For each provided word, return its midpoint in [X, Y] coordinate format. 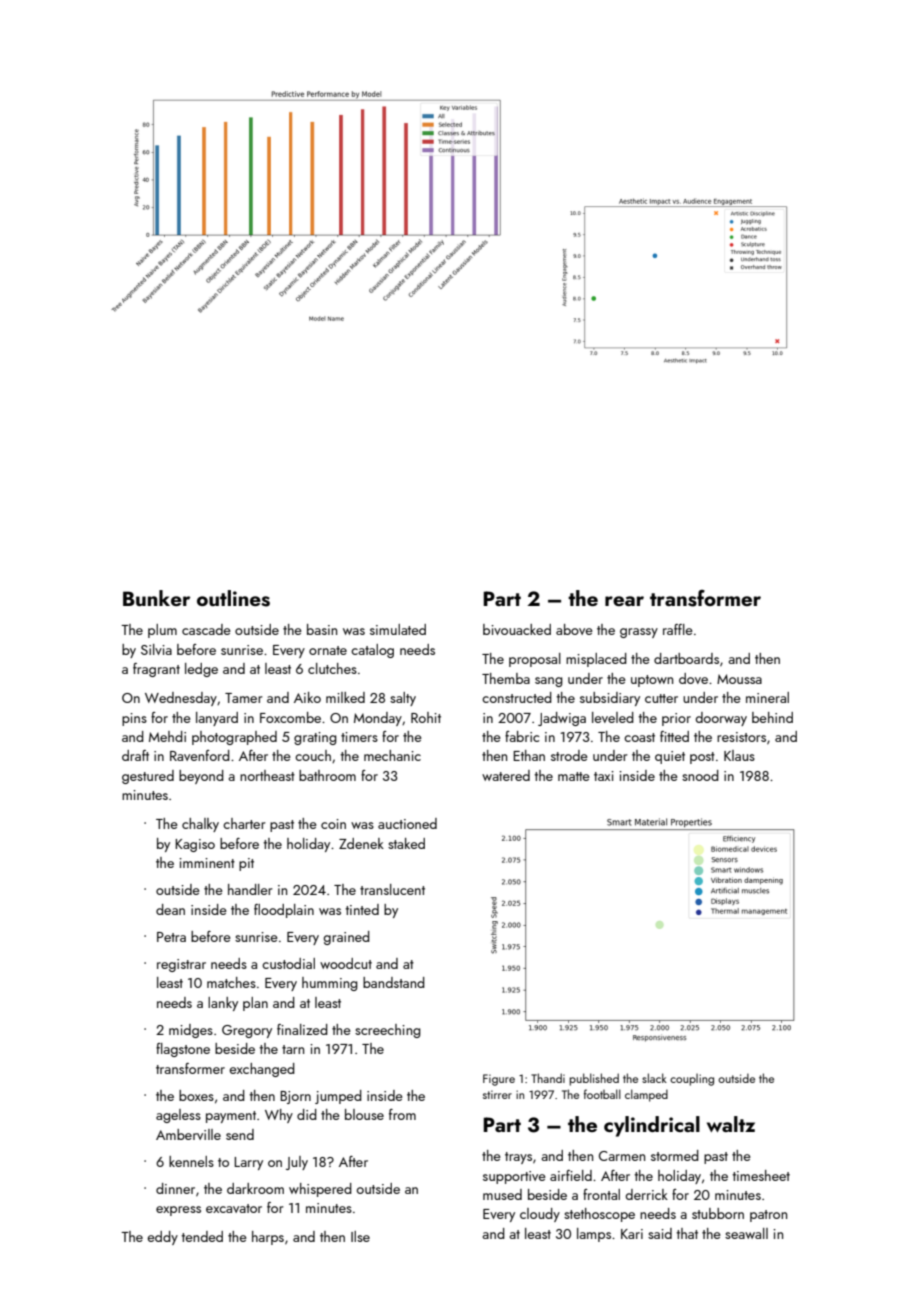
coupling [692, 1079]
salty [403, 699]
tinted [362, 909]
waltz [731, 1124]
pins [134, 719]
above [574, 629]
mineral [767, 697]
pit [246, 864]
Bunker [156, 598]
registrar [181, 965]
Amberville [188, 1134]
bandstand [394, 982]
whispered [320, 1190]
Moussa [739, 679]
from [402, 1114]
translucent [392, 889]
